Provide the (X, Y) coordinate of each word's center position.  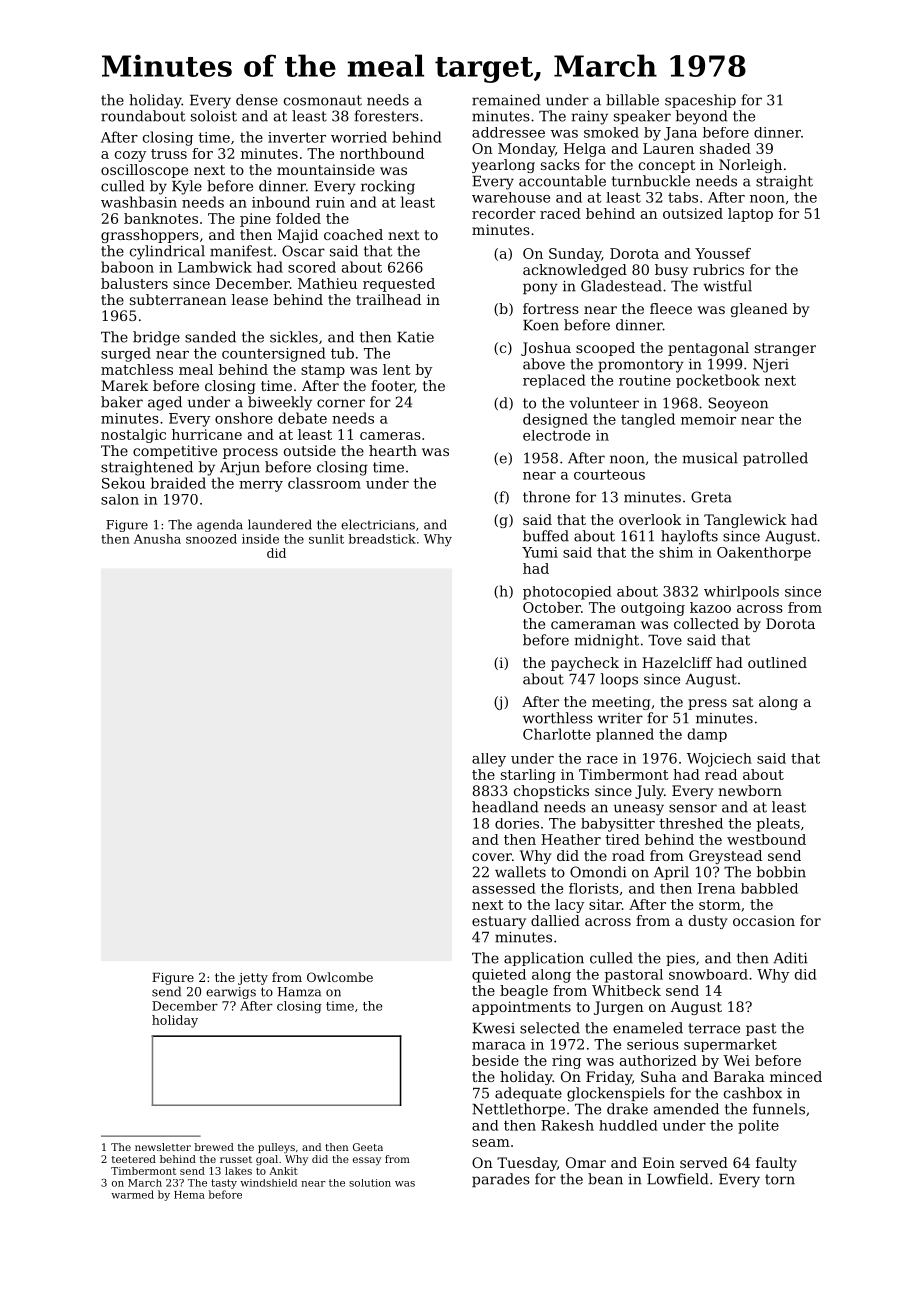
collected (706, 623)
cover (492, 857)
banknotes (161, 218)
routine (645, 380)
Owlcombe (340, 977)
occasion (764, 920)
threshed (691, 823)
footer (392, 385)
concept (667, 166)
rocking (388, 187)
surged (126, 354)
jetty (253, 979)
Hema (189, 1195)
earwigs (231, 993)
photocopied (567, 593)
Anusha (157, 539)
